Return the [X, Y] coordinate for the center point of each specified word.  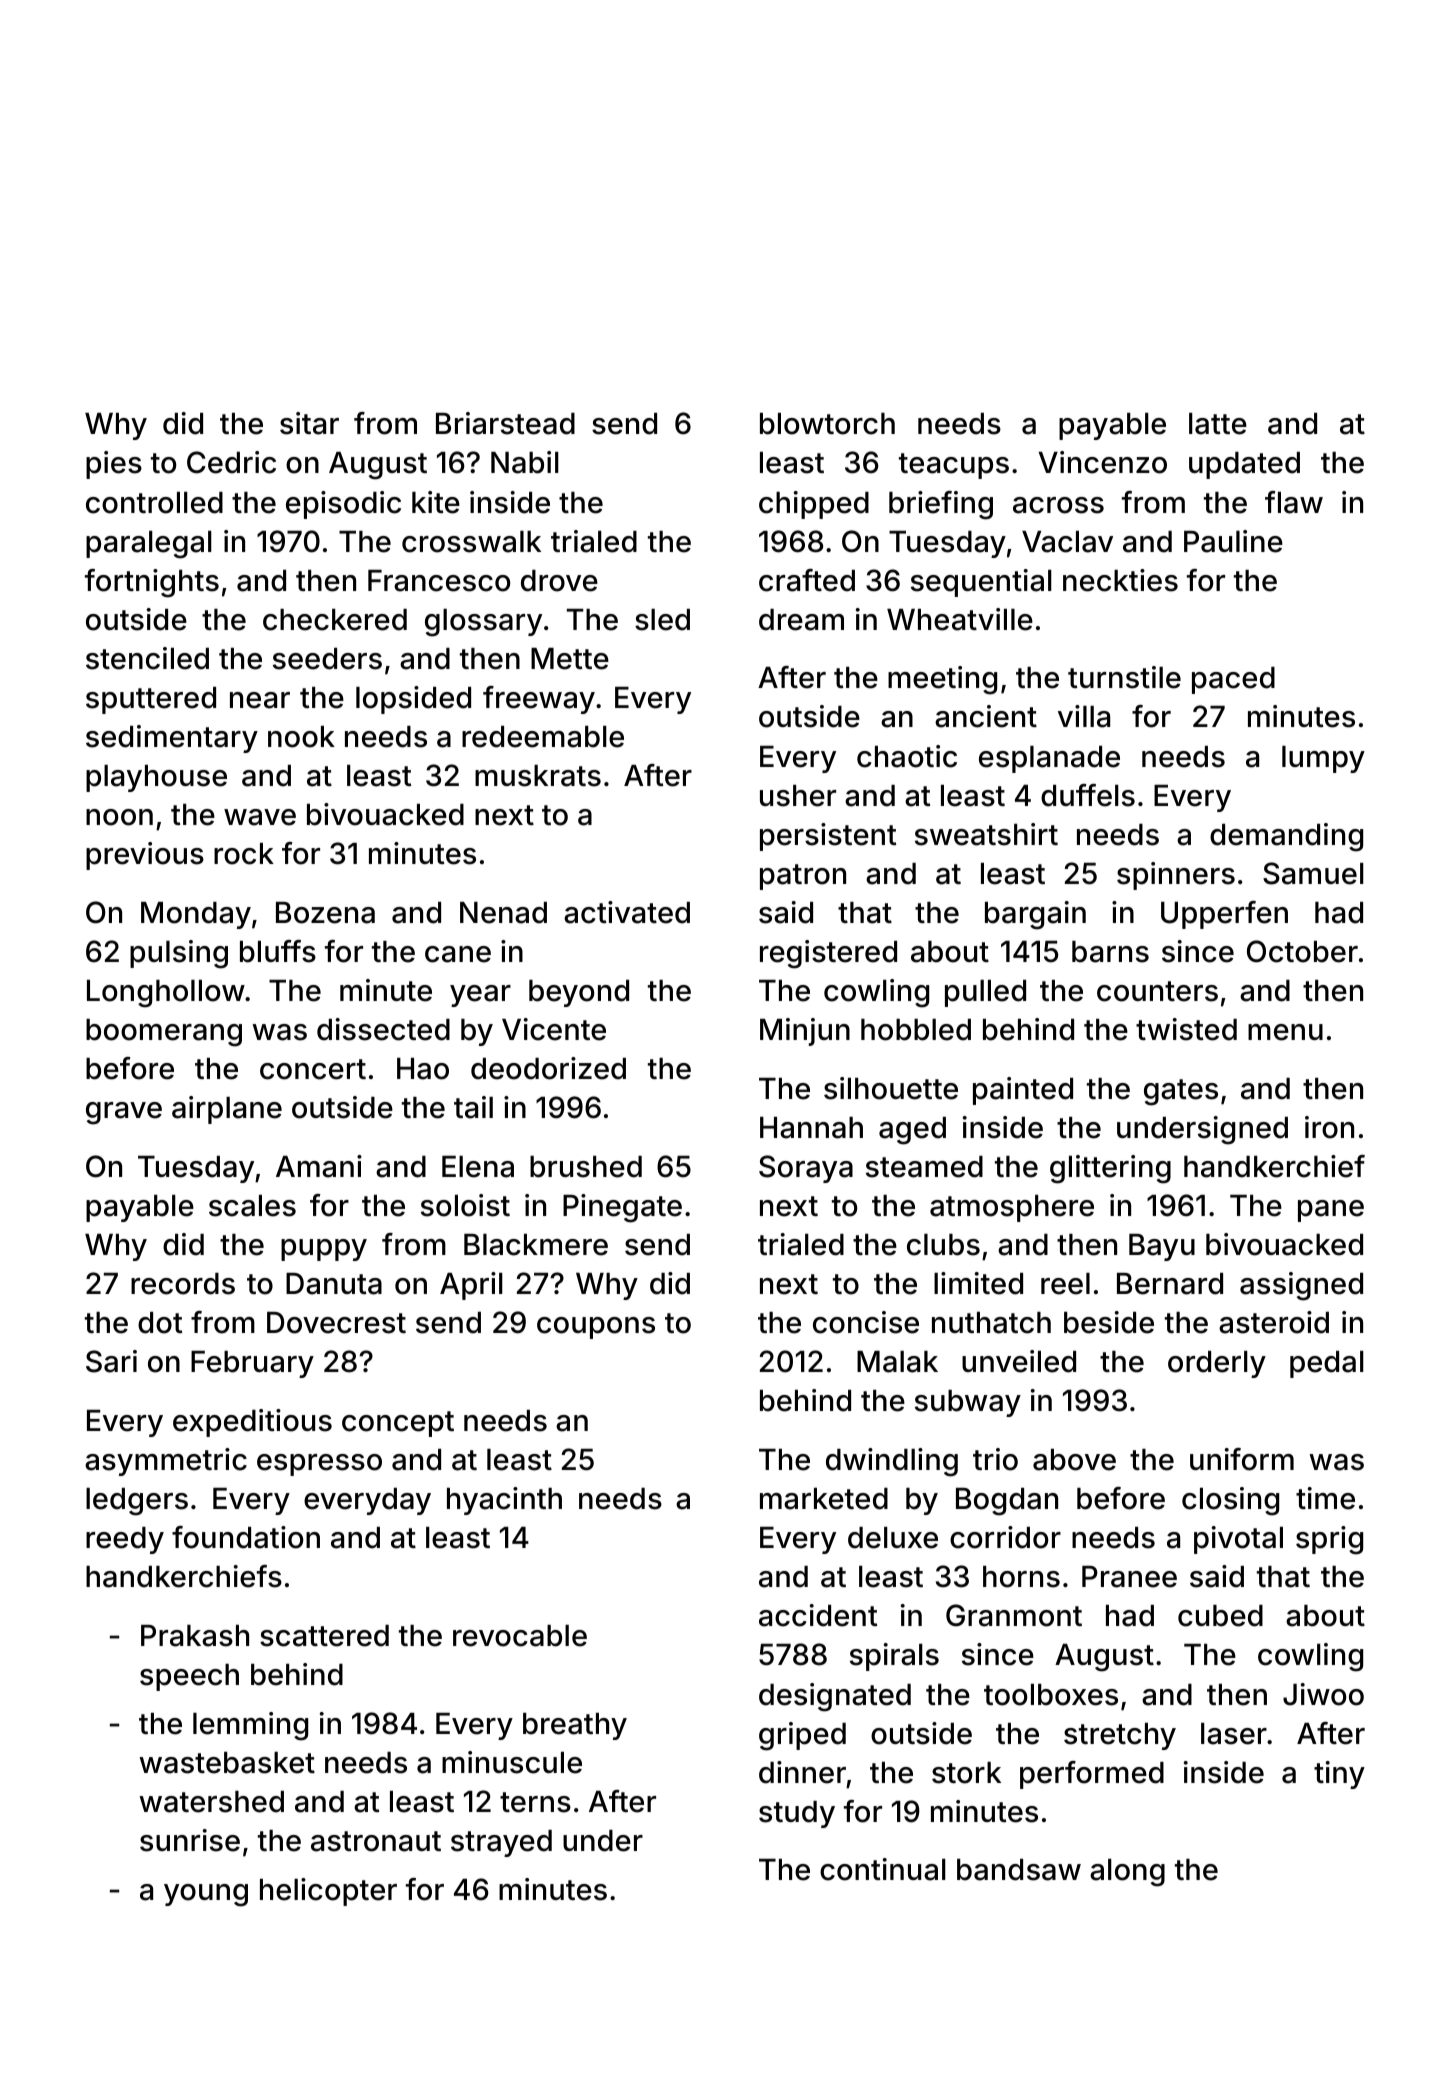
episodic [343, 505]
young [206, 1895]
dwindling [892, 1462]
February [252, 1364]
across [1058, 505]
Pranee [1129, 1577]
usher [798, 796]
